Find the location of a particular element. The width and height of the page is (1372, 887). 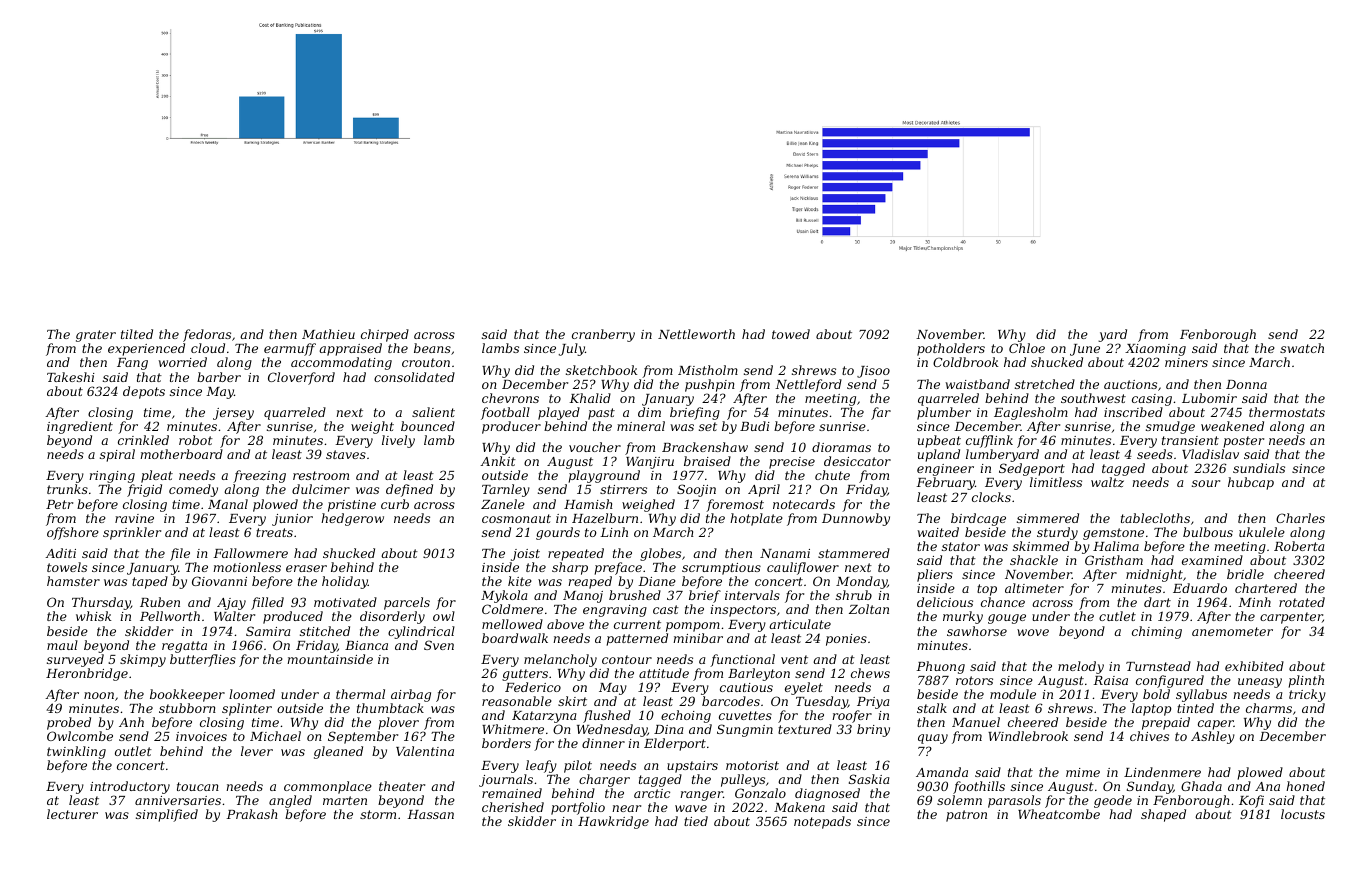

Fang is located at coordinates (132, 364).
